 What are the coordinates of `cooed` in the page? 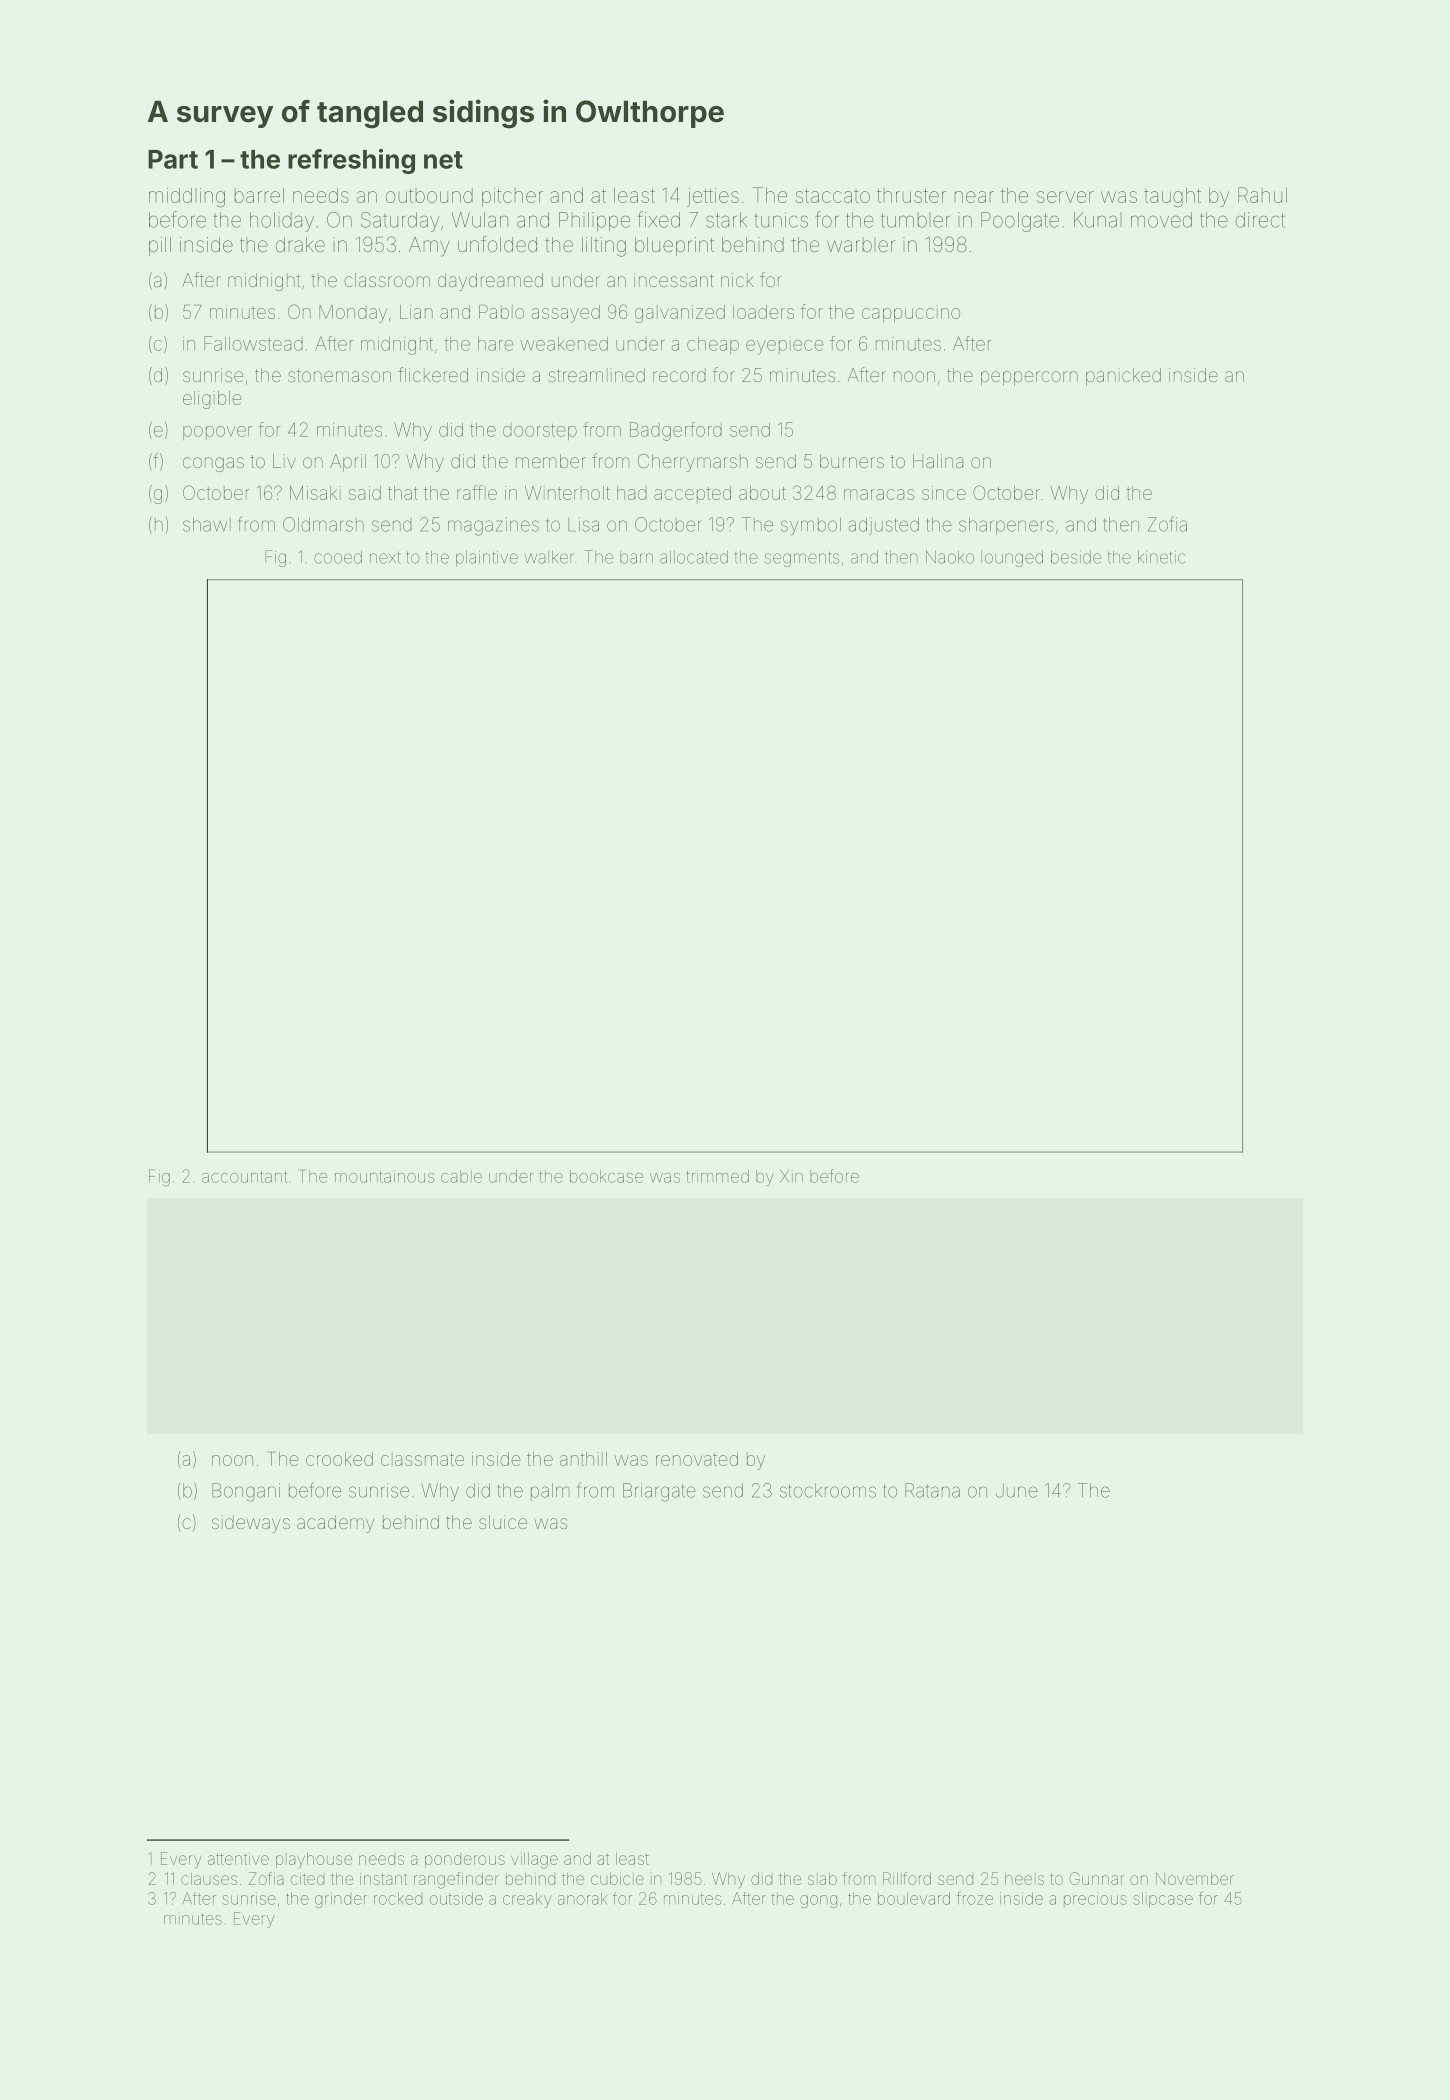 It's located at (338, 557).
